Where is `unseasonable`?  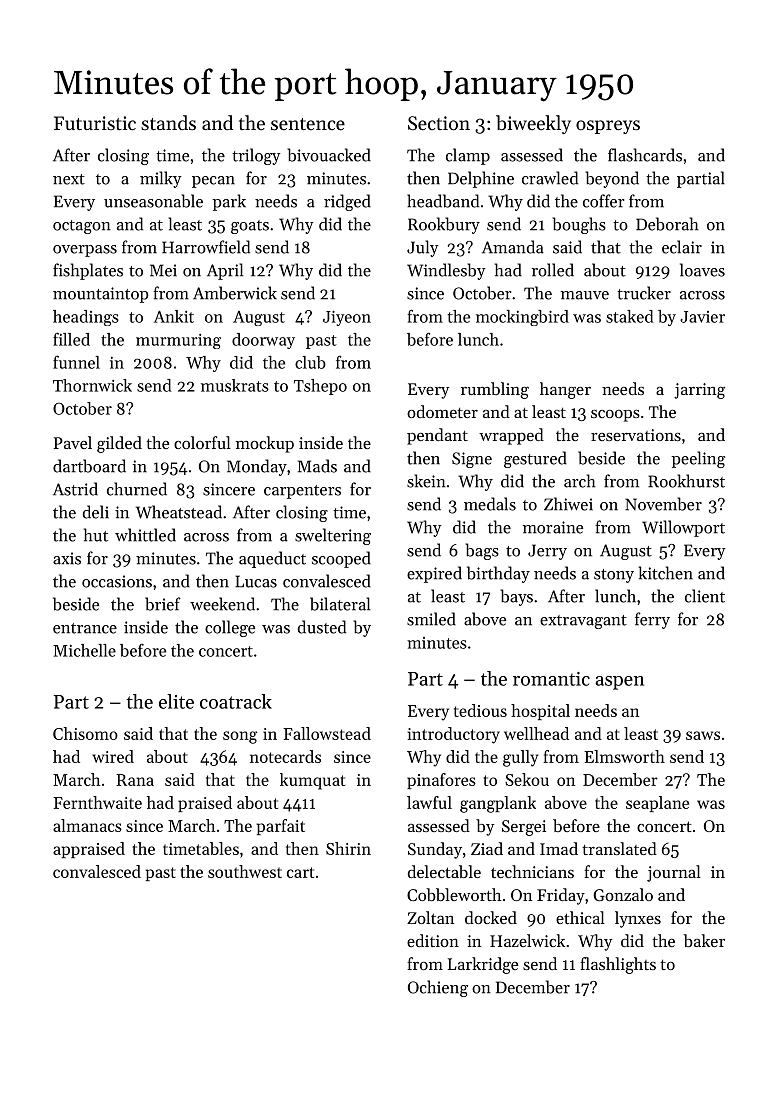
unseasonable is located at coordinates (153, 201).
